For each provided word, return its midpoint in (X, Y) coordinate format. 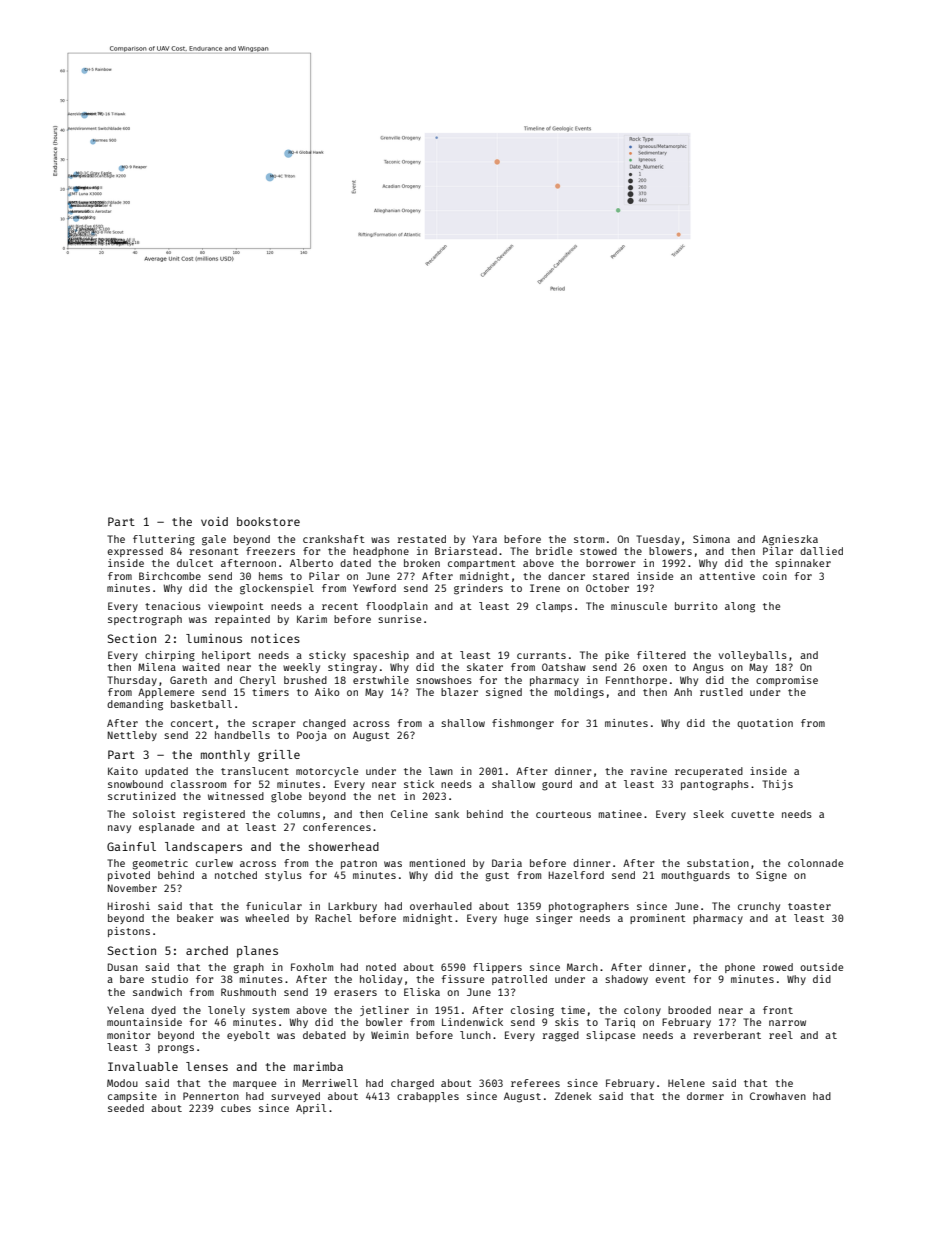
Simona (711, 539)
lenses (207, 1066)
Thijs (777, 785)
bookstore (268, 521)
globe (286, 797)
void (214, 521)
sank (447, 814)
